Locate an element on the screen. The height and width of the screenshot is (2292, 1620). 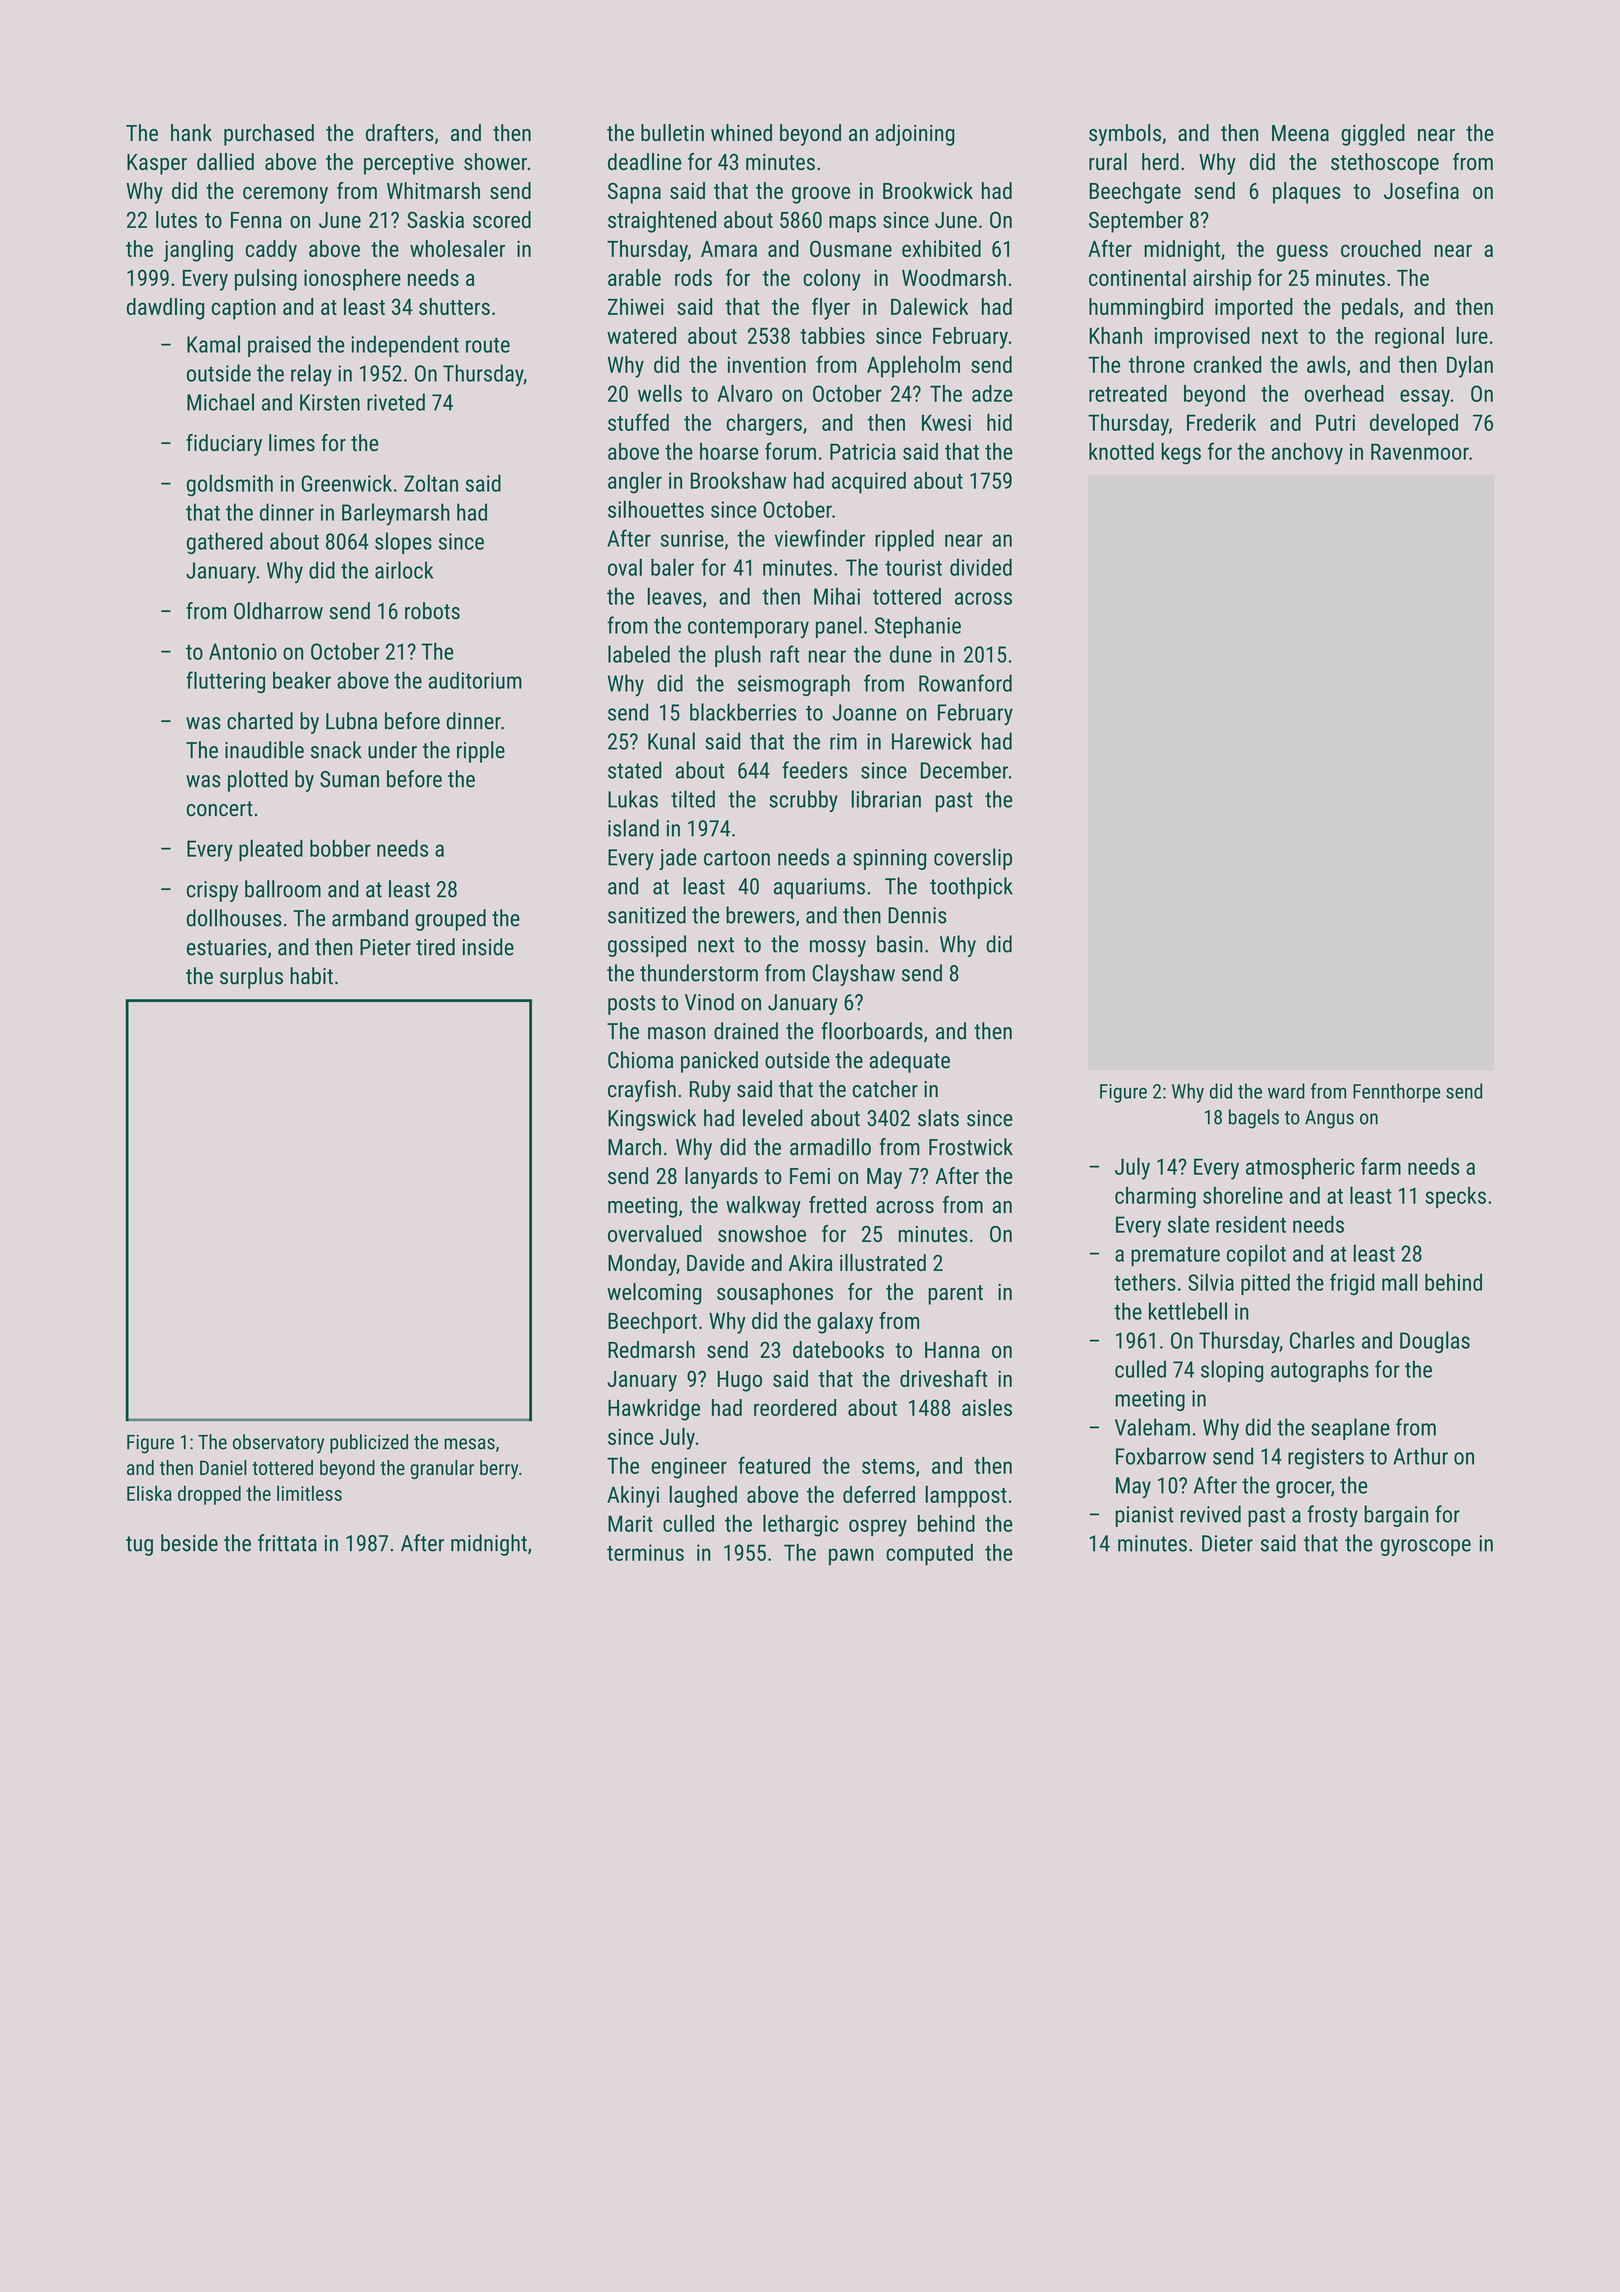
tilted is located at coordinates (693, 799).
